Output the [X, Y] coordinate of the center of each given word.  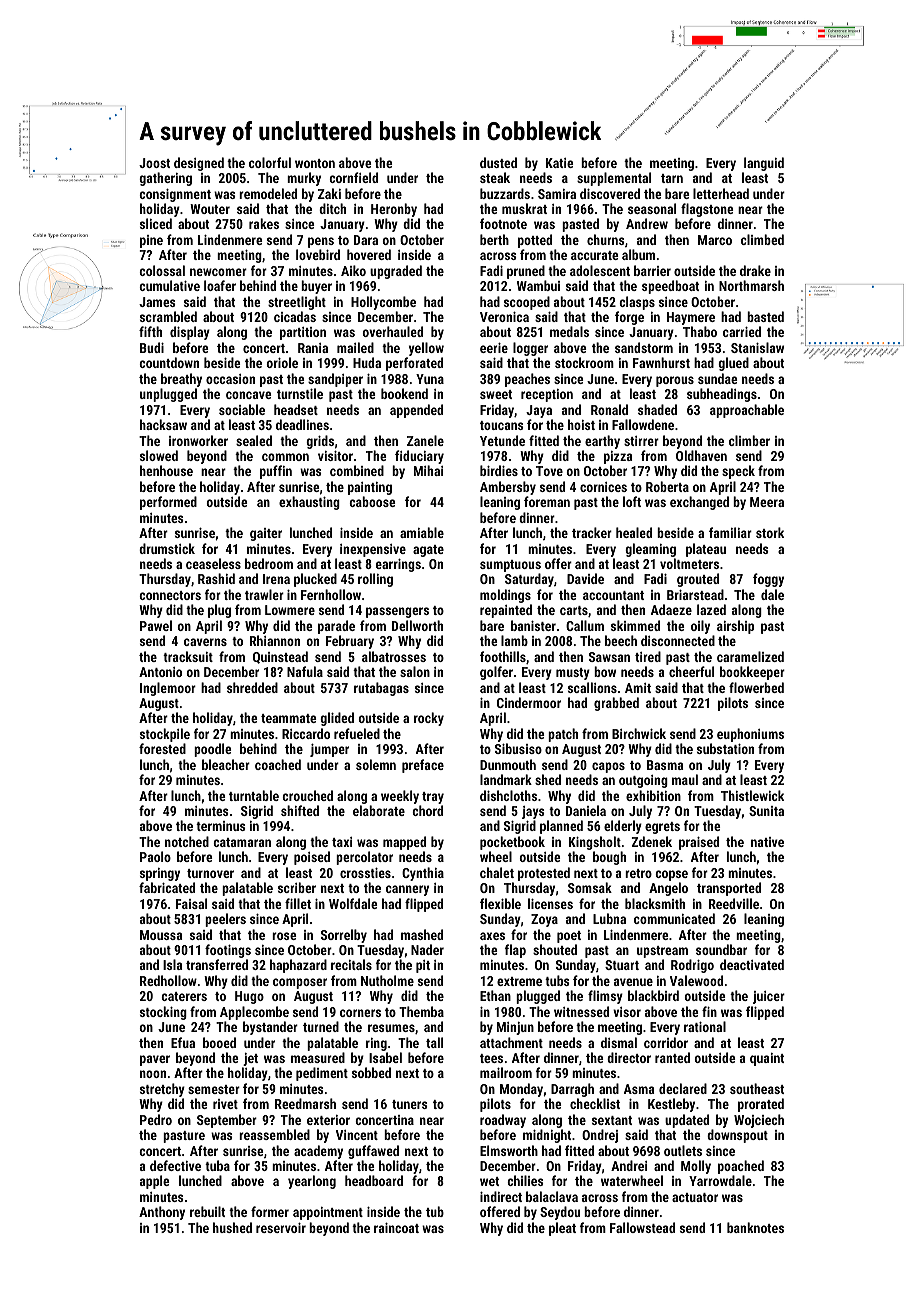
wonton [315, 163]
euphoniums [750, 735]
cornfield [353, 177]
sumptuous [510, 566]
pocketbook [512, 843]
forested [162, 748]
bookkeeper [752, 673]
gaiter [266, 534]
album [638, 254]
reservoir [281, 1228]
